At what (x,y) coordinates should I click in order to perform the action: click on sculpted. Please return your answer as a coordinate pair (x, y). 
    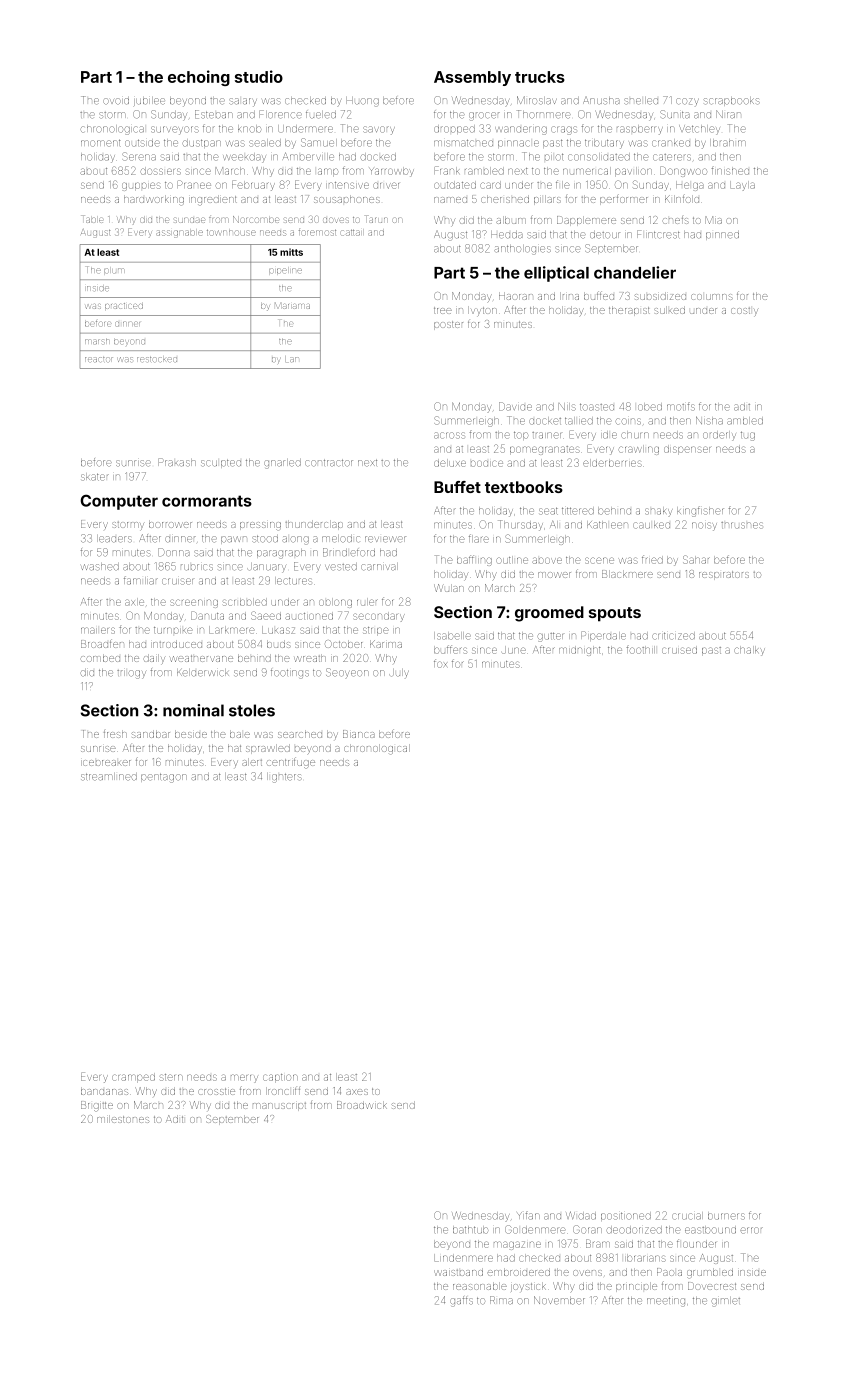
    Looking at the image, I should click on (221, 463).
